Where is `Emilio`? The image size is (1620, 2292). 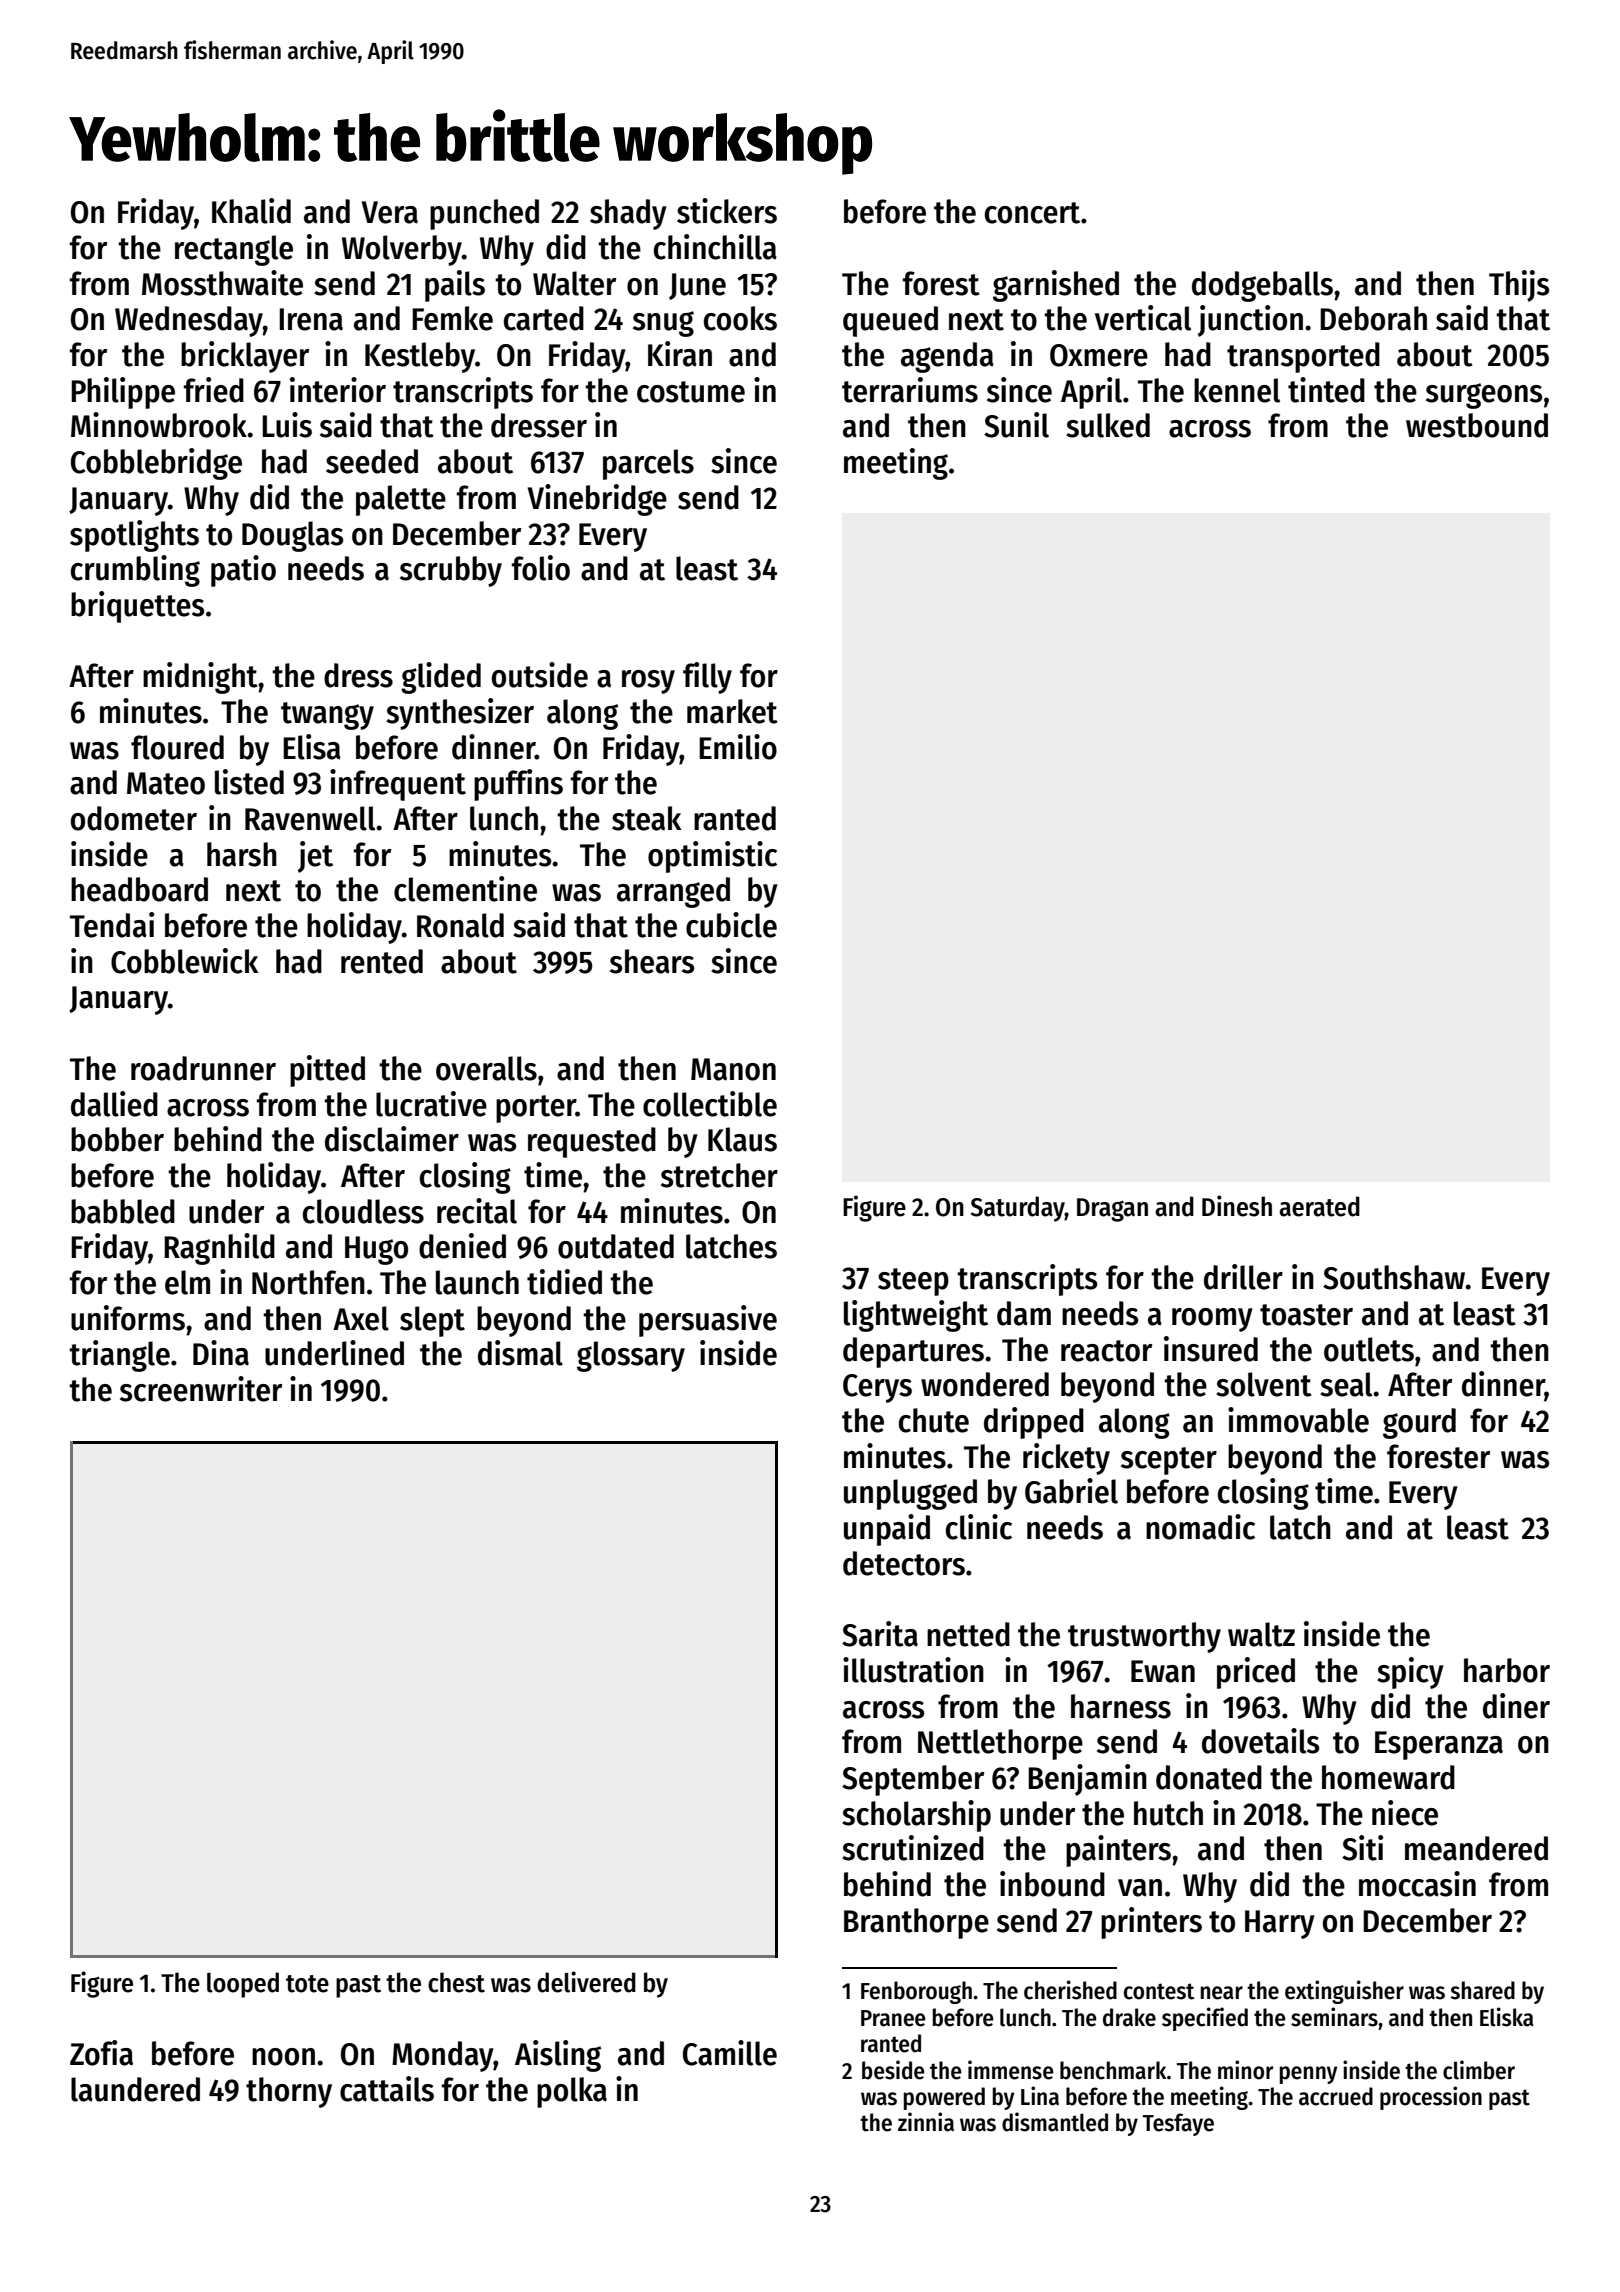 Emilio is located at coordinates (738, 747).
